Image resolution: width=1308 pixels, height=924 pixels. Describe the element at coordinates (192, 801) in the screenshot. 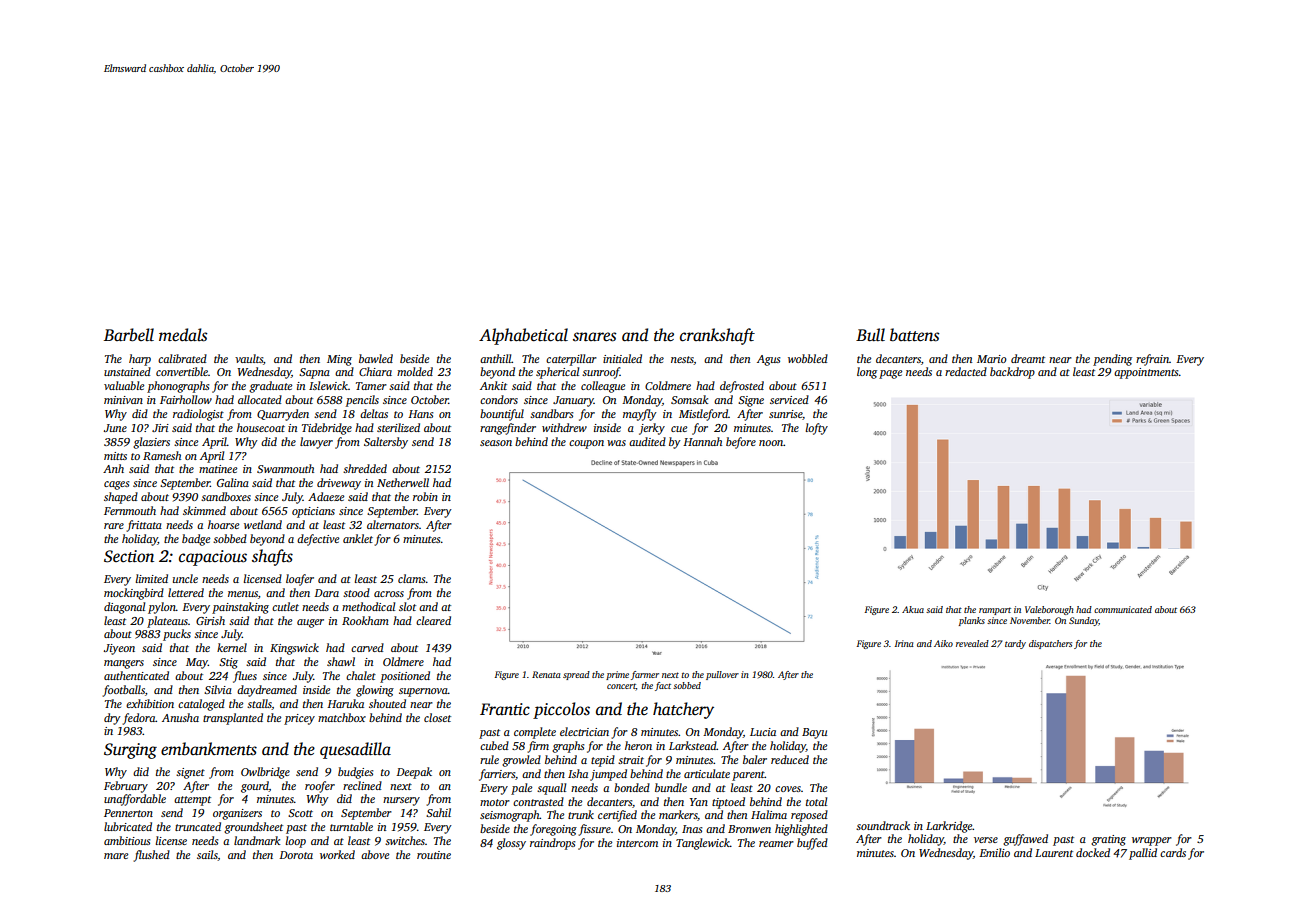

I see `attempt` at that location.
